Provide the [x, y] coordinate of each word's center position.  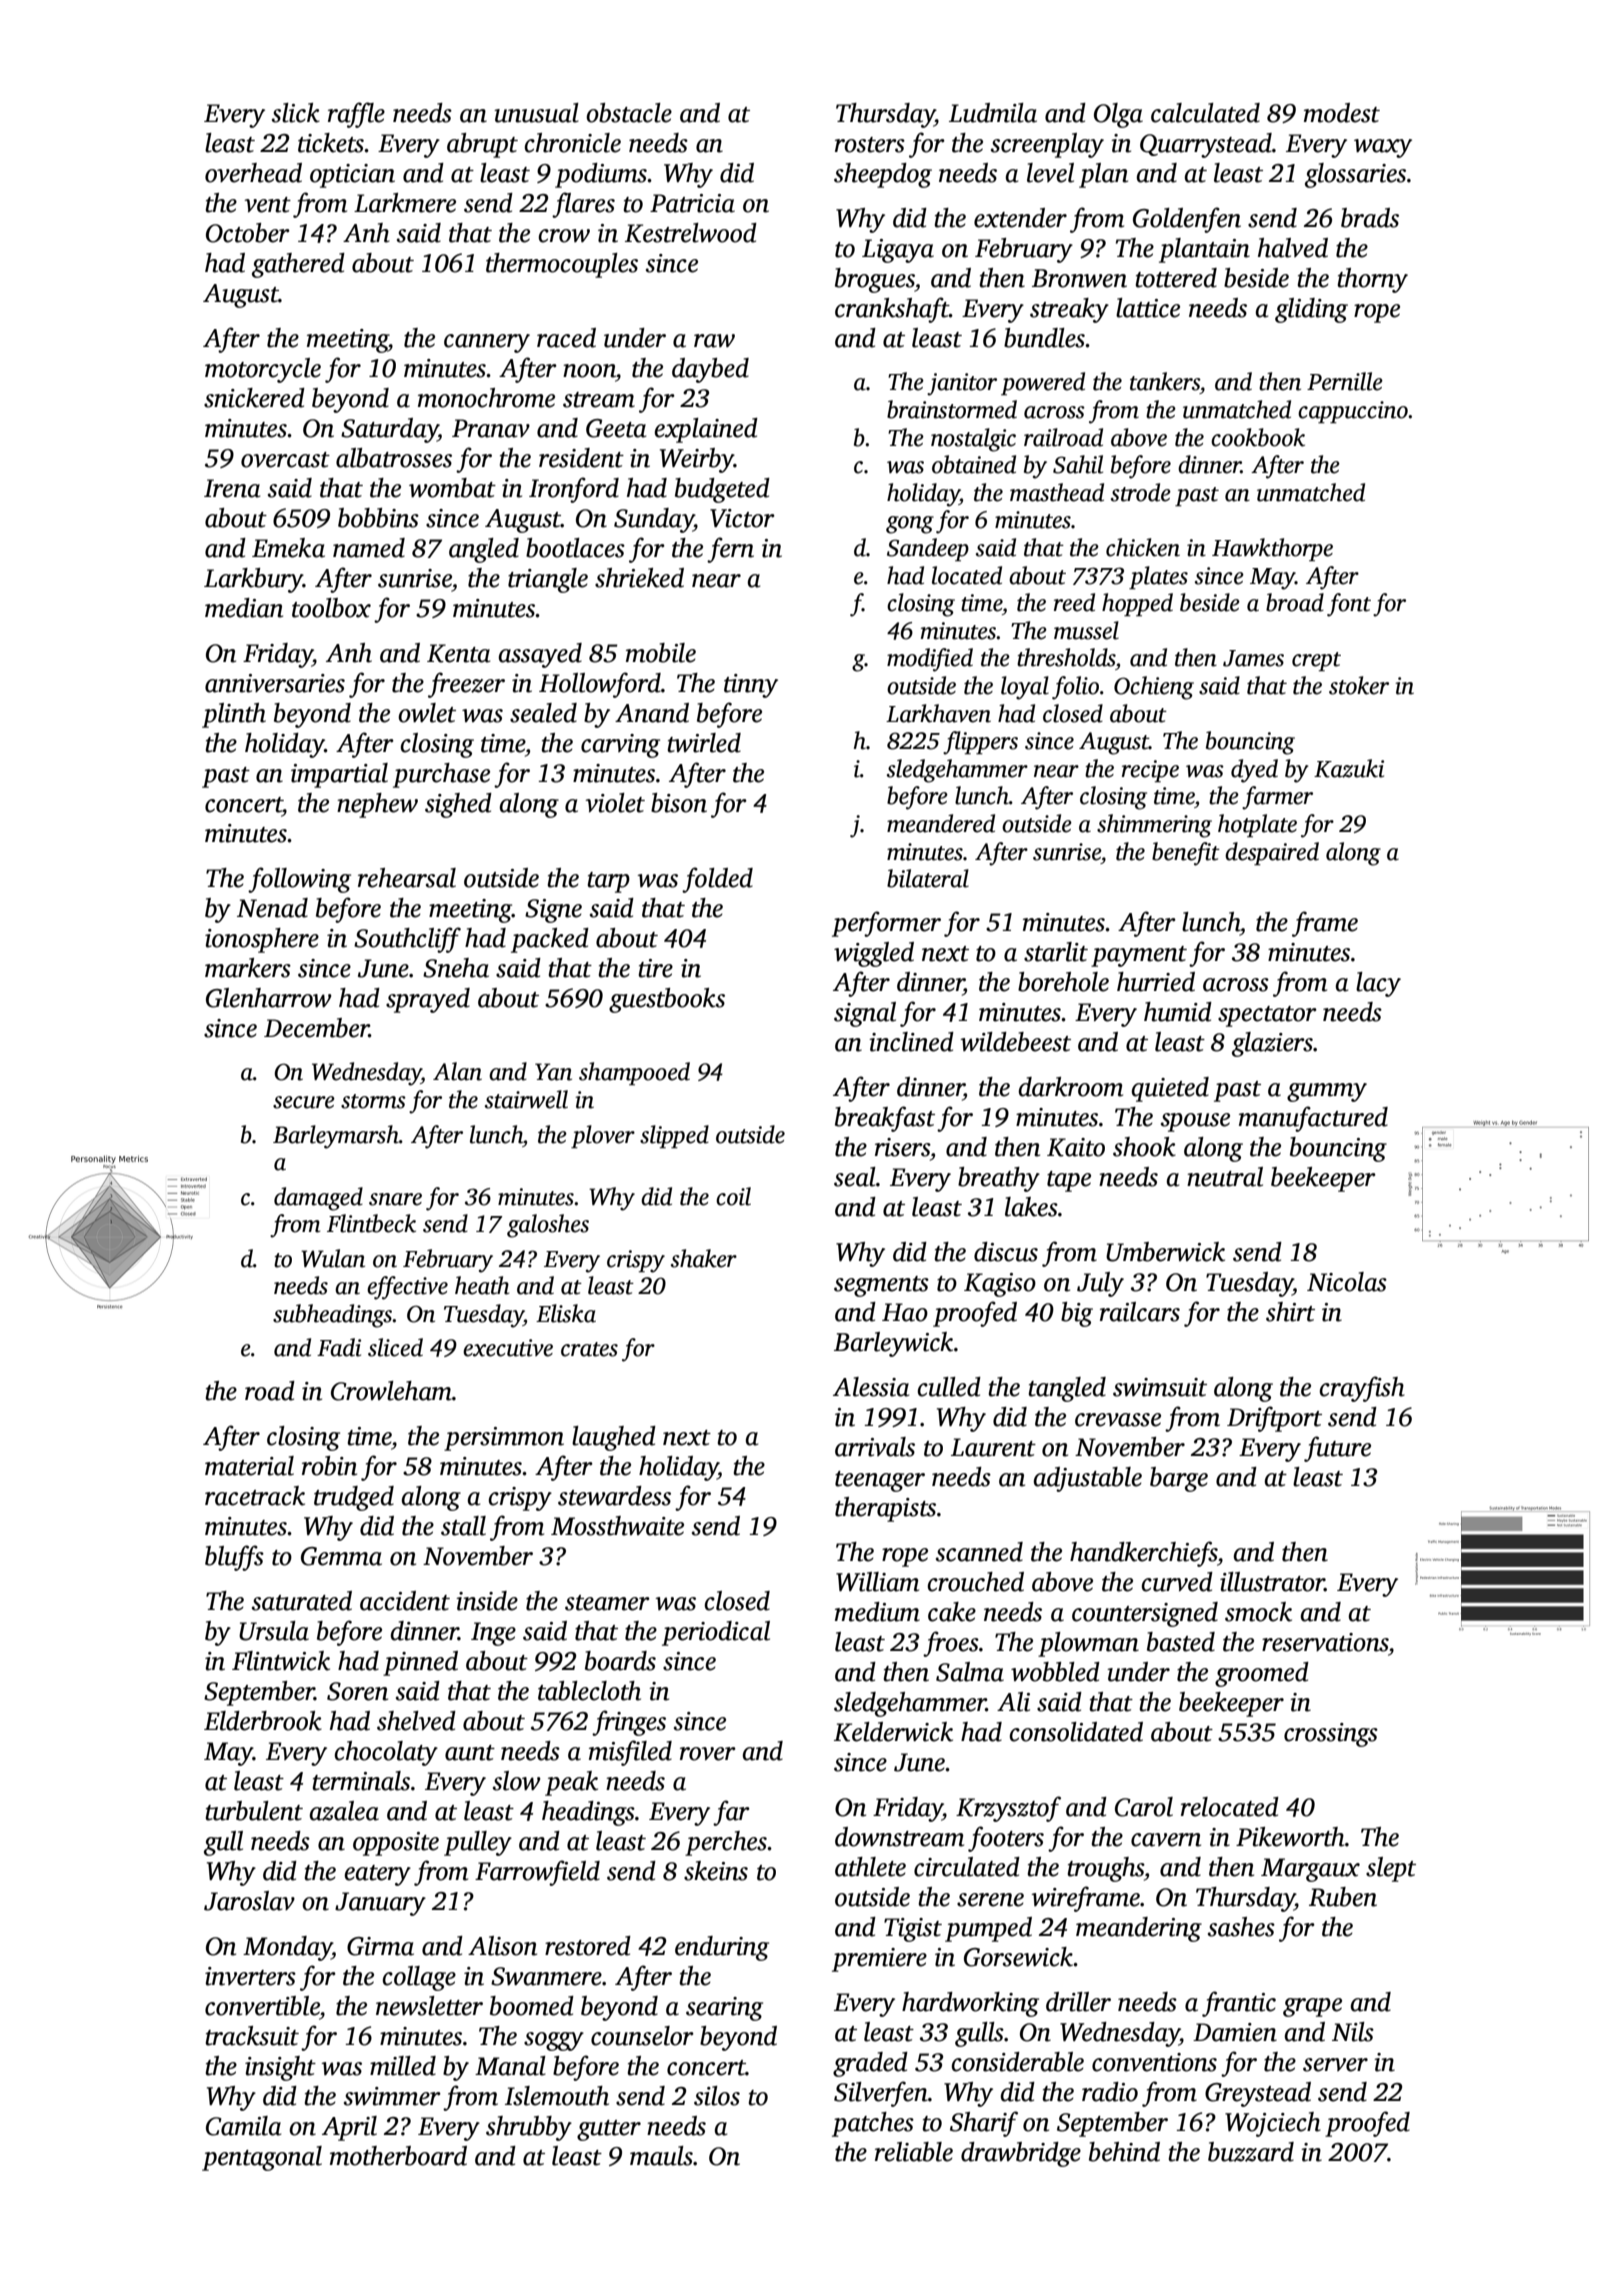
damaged [318, 1199]
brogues [875, 280]
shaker [704, 1258]
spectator [1267, 1016]
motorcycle [263, 370]
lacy [1378, 984]
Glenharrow [269, 998]
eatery [377, 1875]
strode [1141, 492]
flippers [980, 743]
